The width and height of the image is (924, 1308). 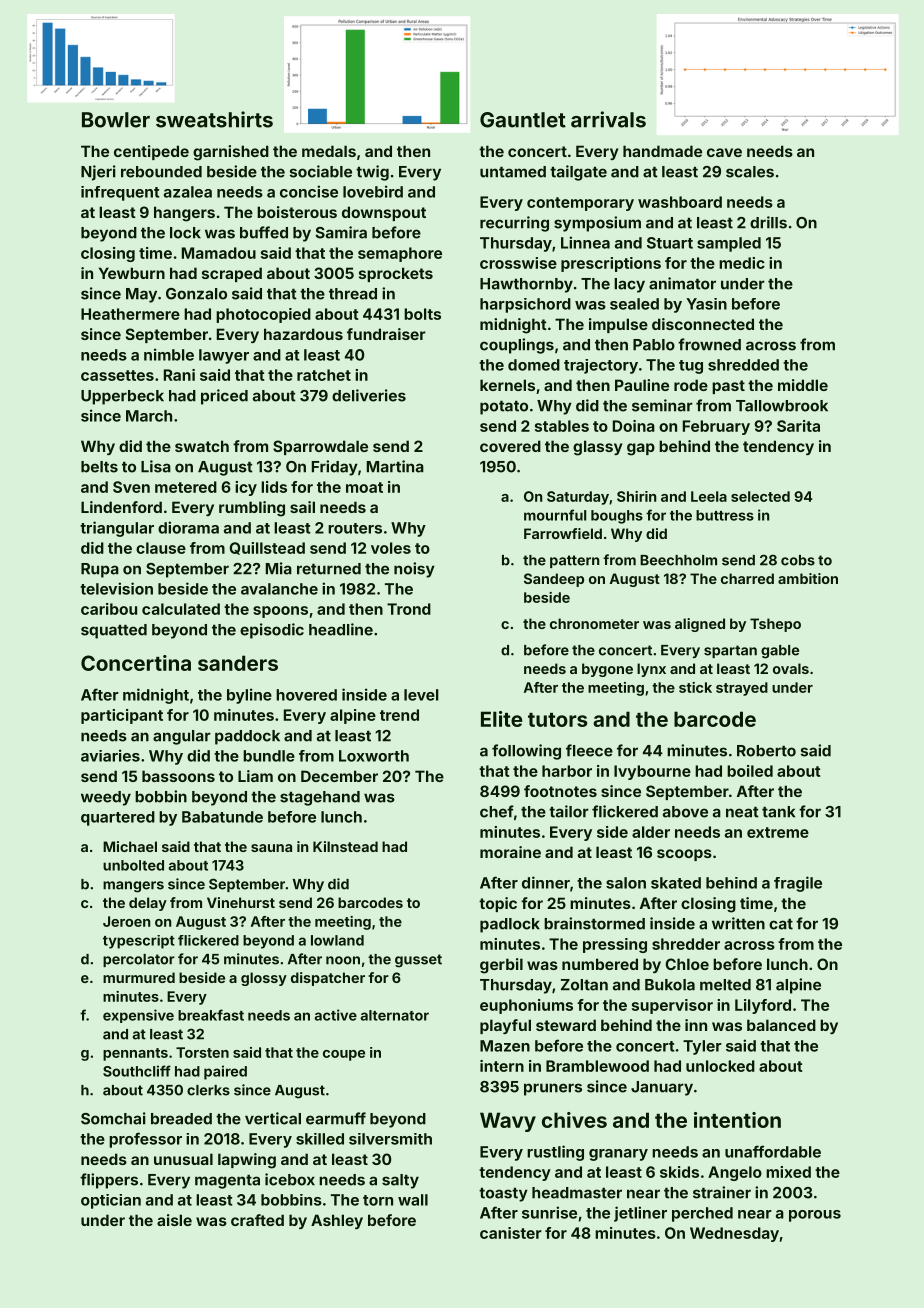 I want to click on routers, so click(x=355, y=528).
